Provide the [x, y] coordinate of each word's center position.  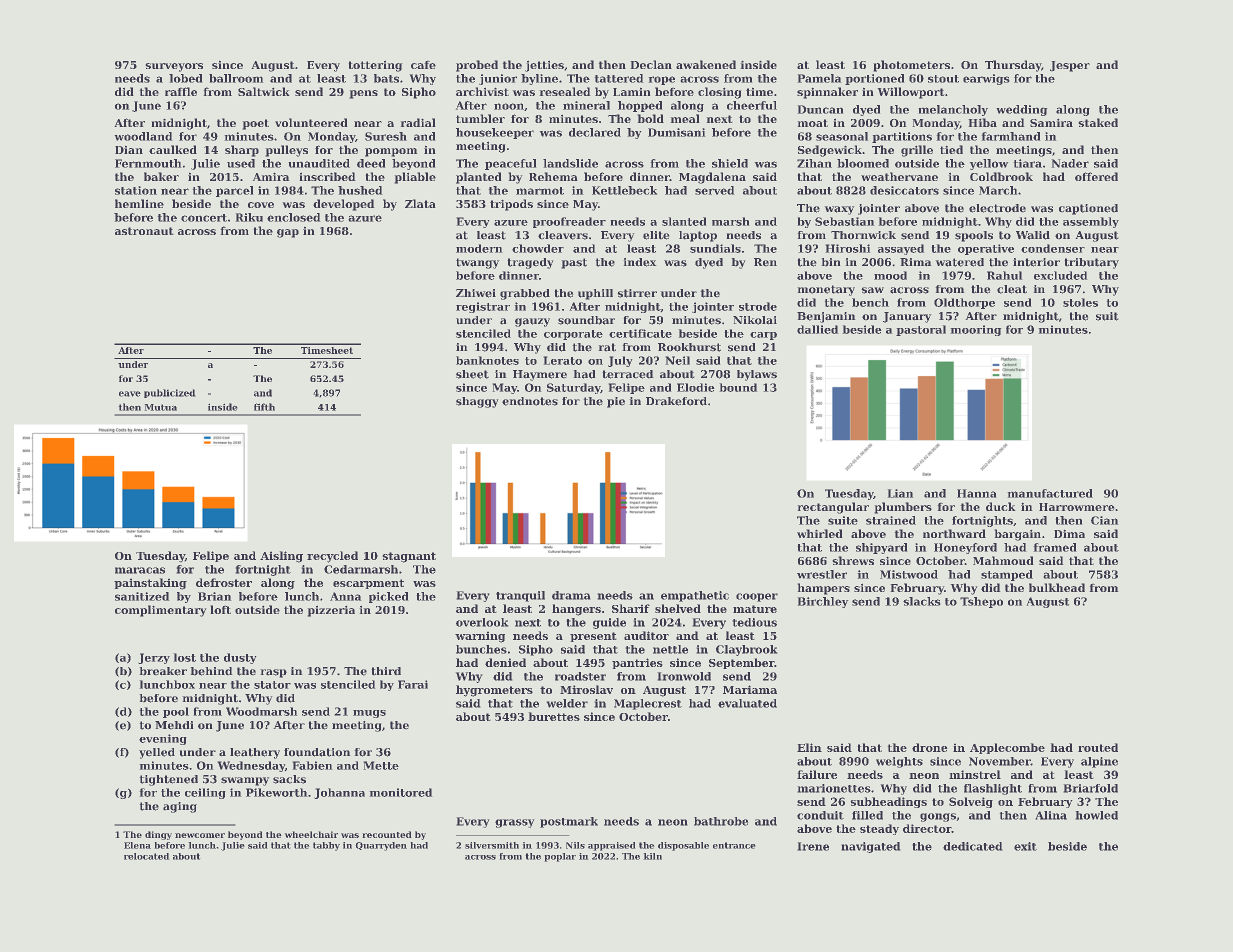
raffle [181, 91]
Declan [651, 64]
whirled [819, 533]
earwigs [986, 79]
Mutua [161, 407]
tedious [755, 622]
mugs [369, 714]
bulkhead [1057, 587]
